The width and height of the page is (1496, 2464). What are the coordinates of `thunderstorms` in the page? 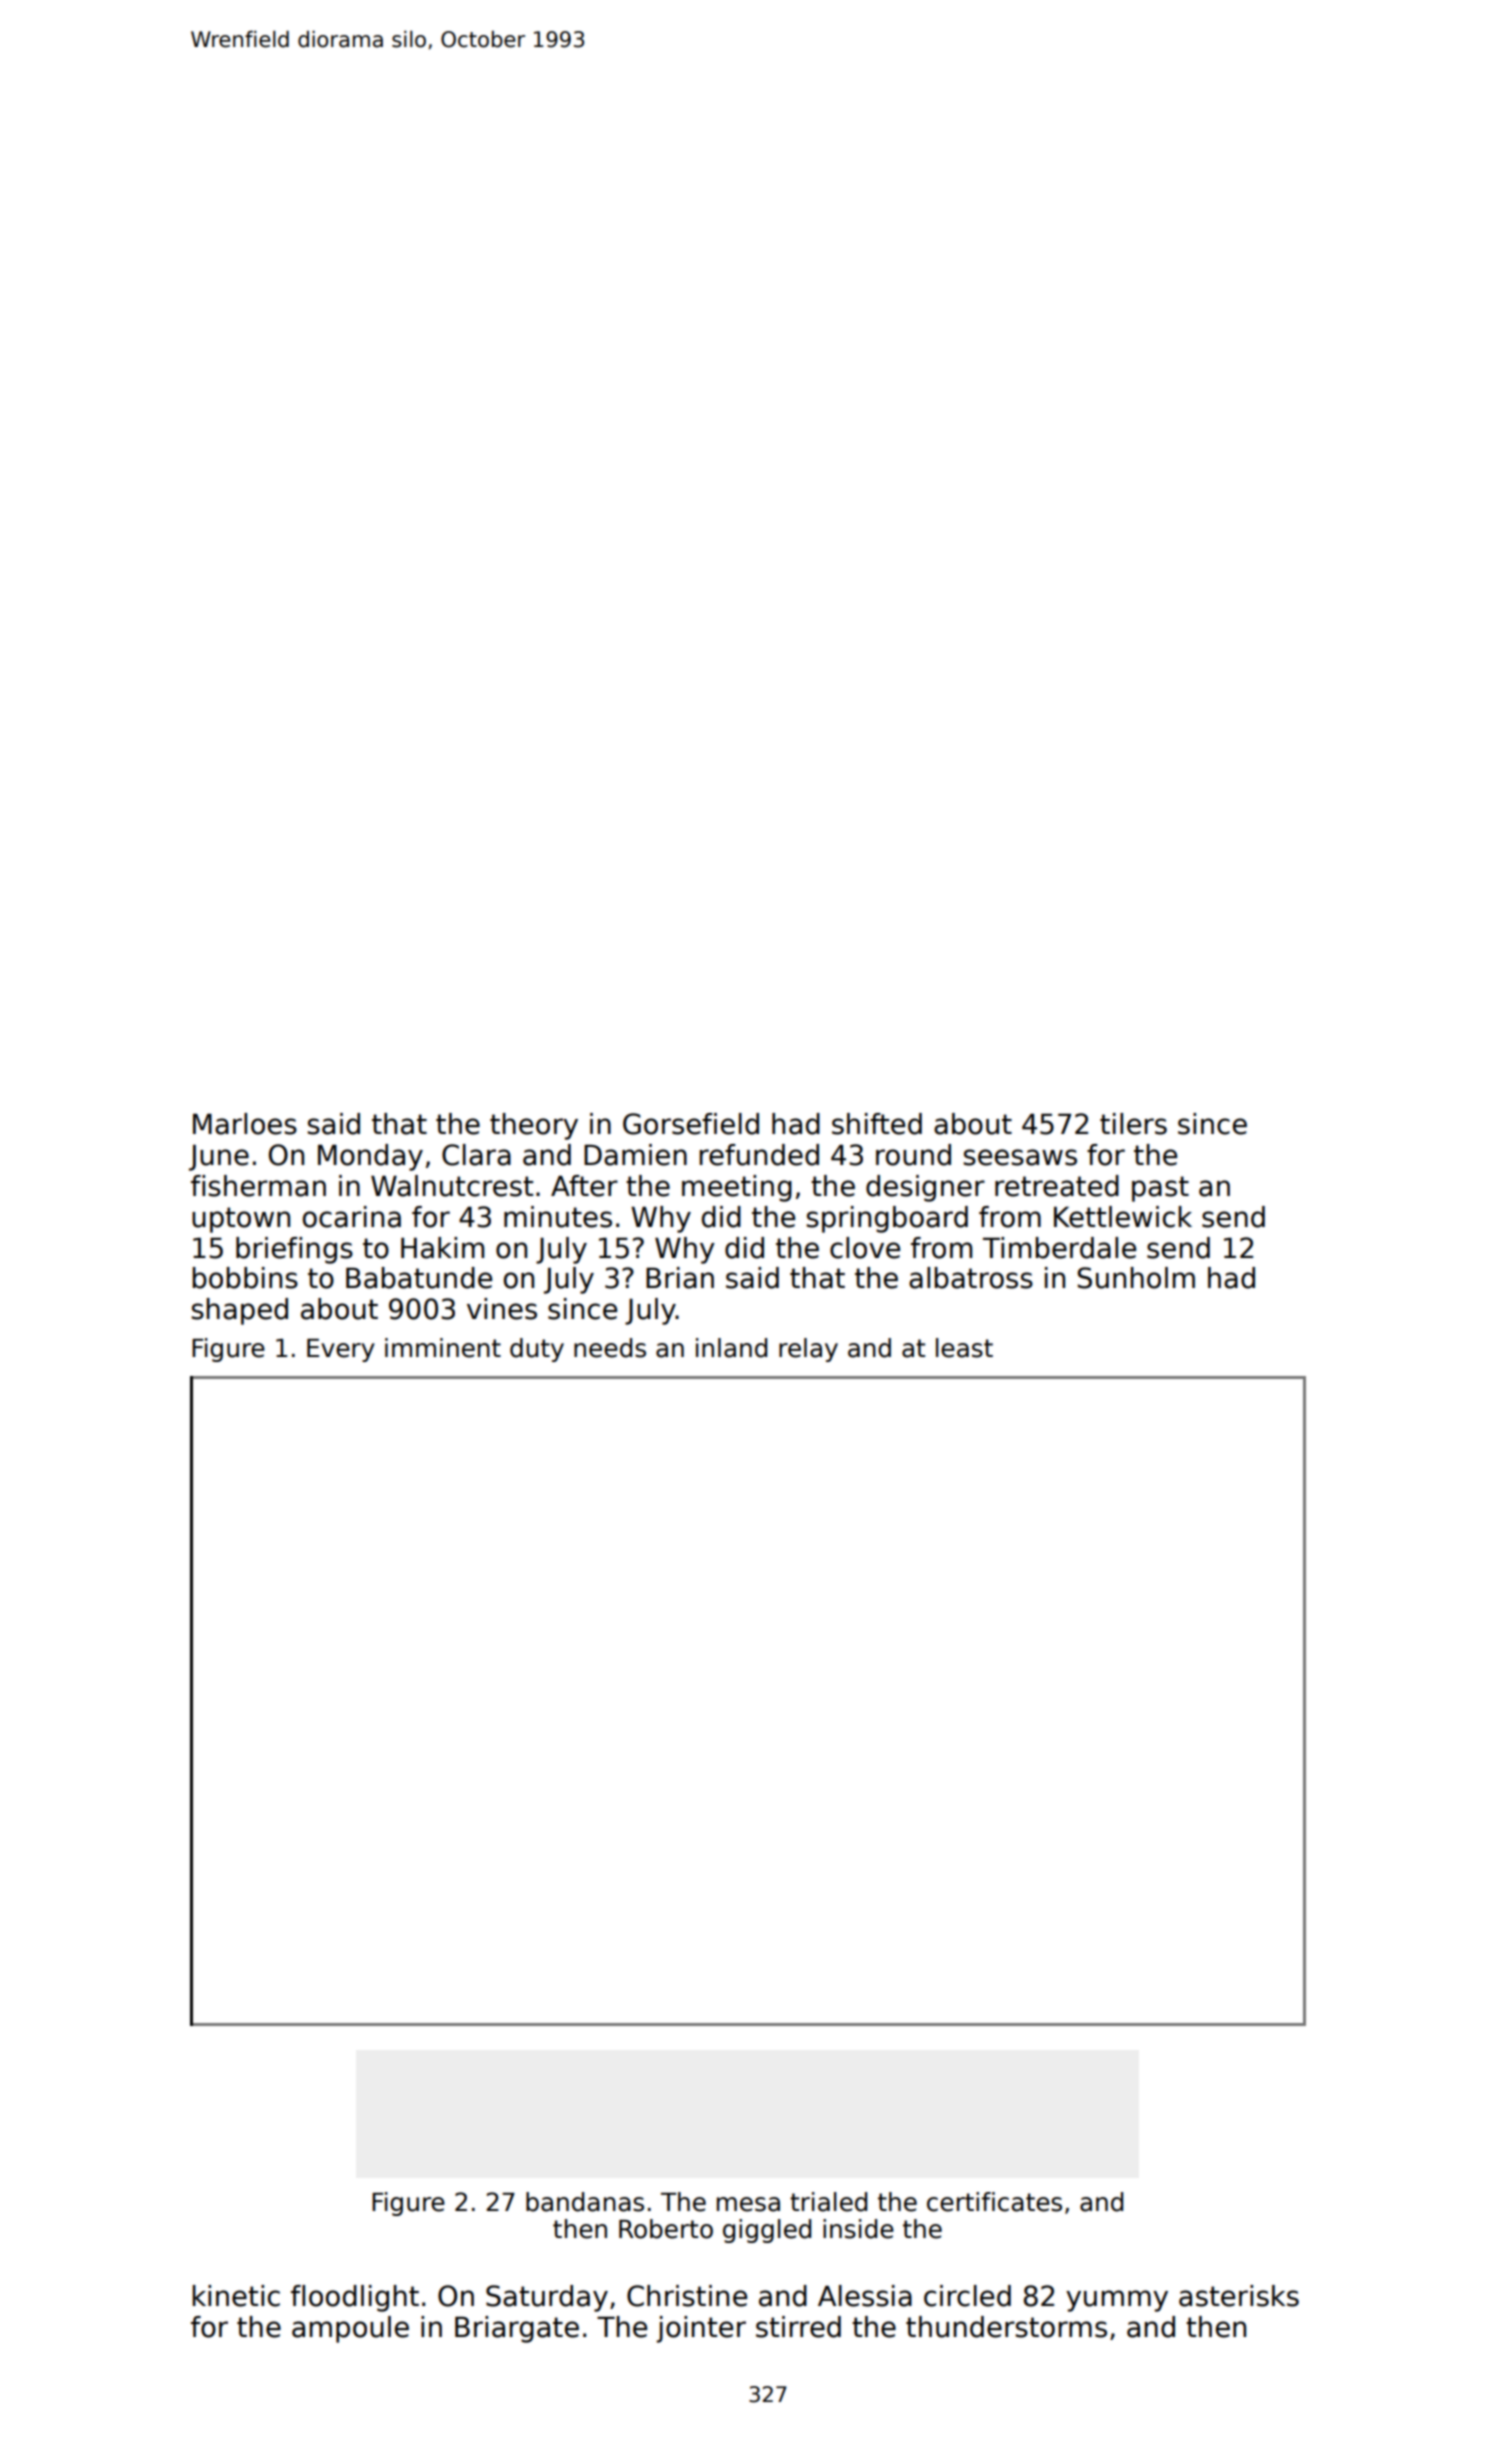 It's located at (1006, 2327).
